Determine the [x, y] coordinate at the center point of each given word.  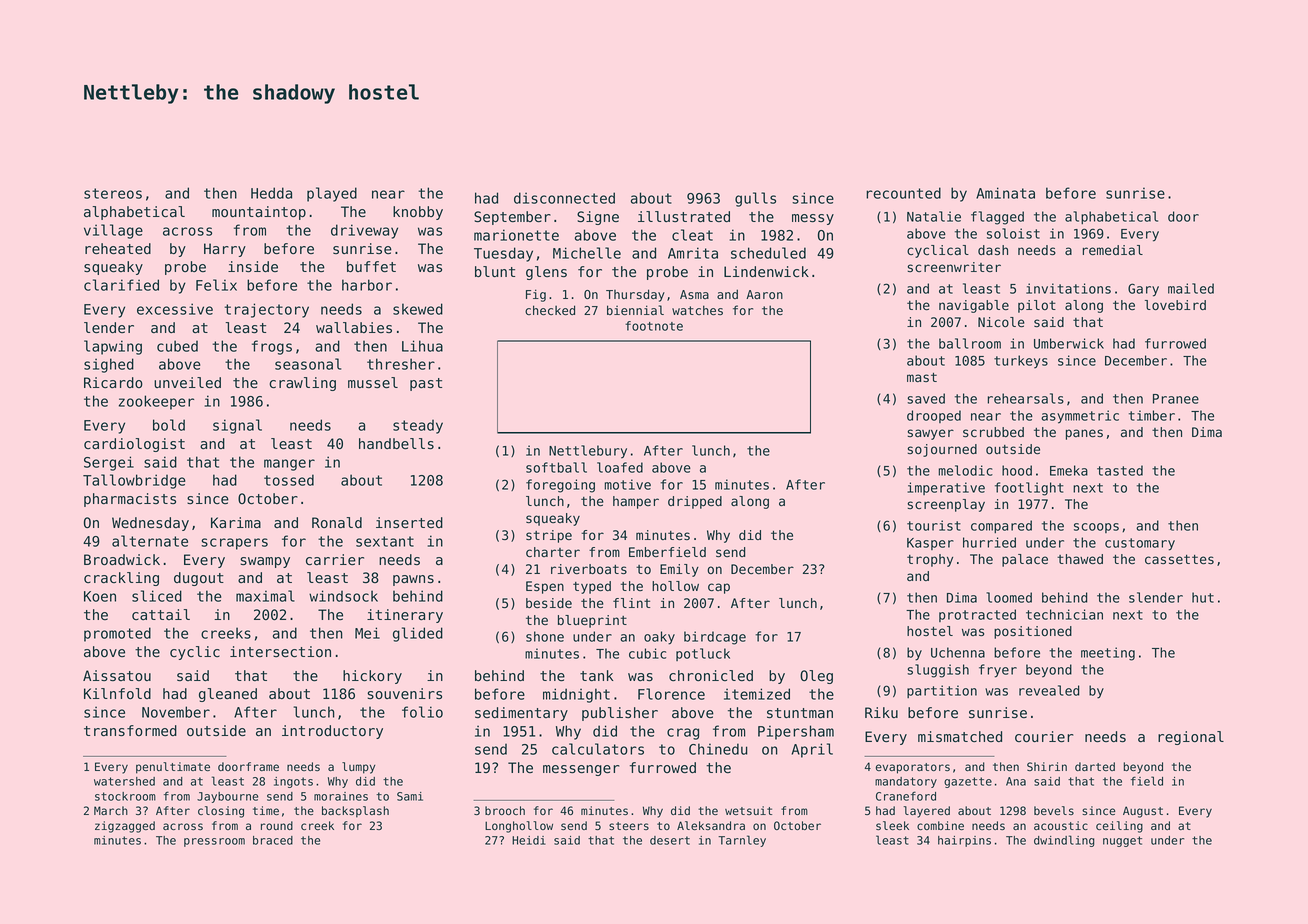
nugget [1122, 841]
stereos [113, 193]
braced [273, 840]
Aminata [1005, 193]
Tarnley [742, 841]
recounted [903, 193]
